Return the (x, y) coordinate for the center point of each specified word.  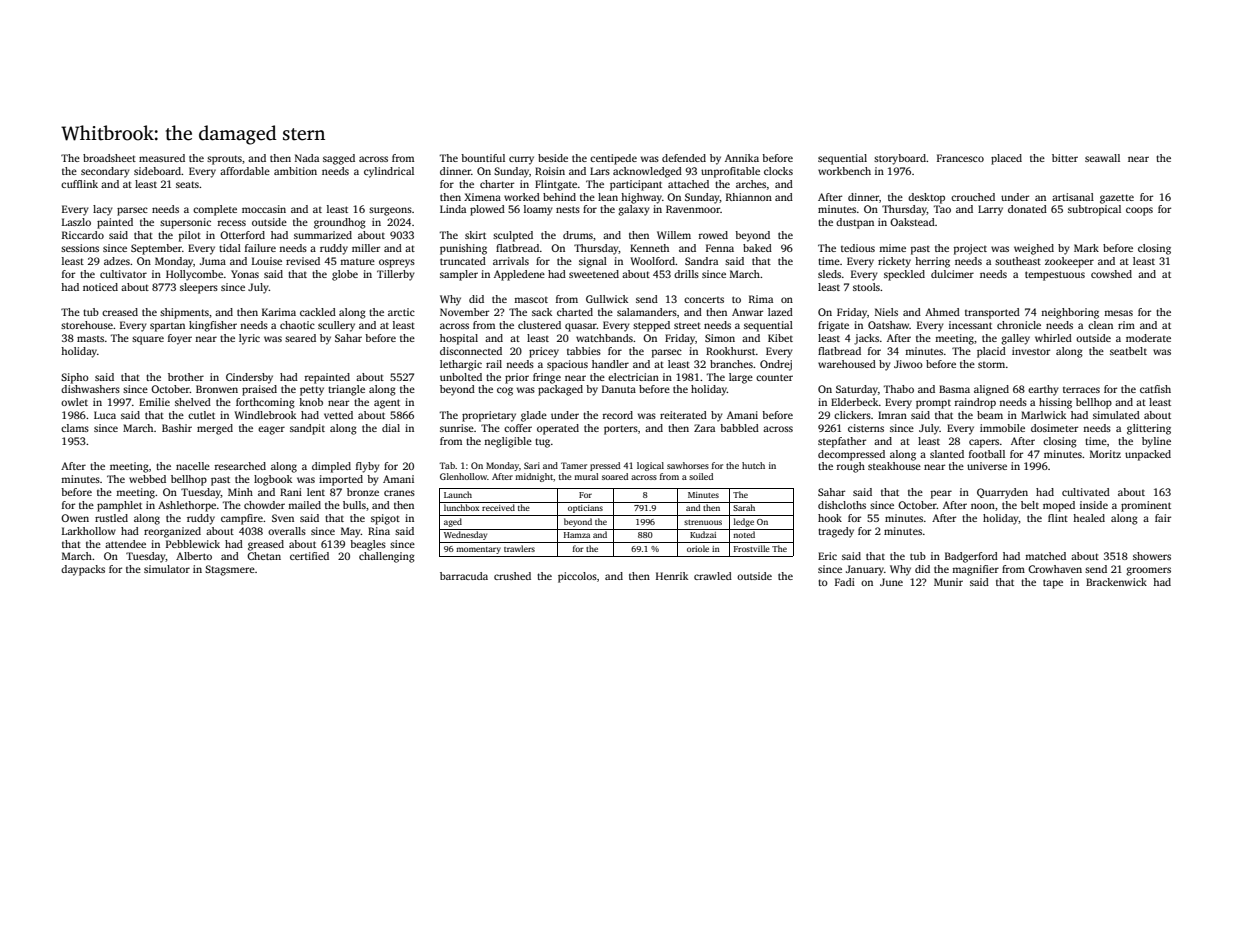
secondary (105, 172)
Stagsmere (230, 570)
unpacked (1148, 455)
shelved (193, 402)
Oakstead (912, 222)
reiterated (683, 415)
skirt (475, 235)
